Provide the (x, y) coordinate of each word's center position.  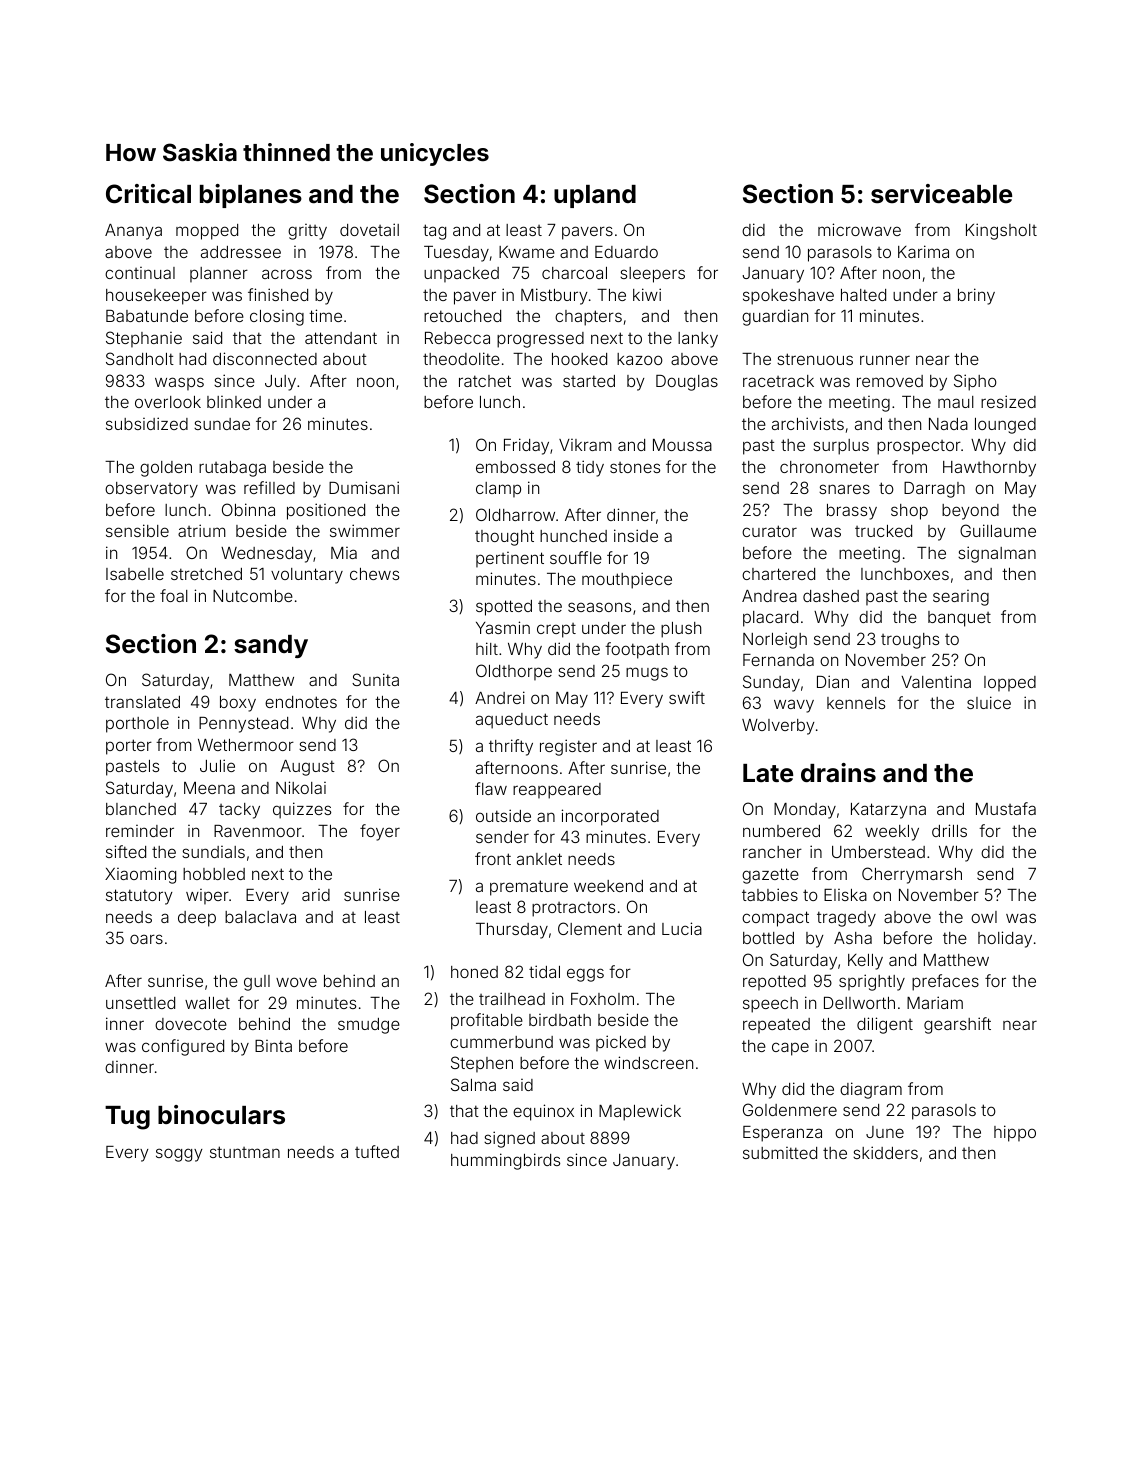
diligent (885, 1025)
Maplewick (640, 1112)
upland (595, 196)
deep (197, 919)
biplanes (251, 196)
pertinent (510, 560)
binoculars (221, 1115)
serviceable (941, 194)
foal (174, 595)
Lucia (682, 928)
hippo (1015, 1133)
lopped (1010, 684)
